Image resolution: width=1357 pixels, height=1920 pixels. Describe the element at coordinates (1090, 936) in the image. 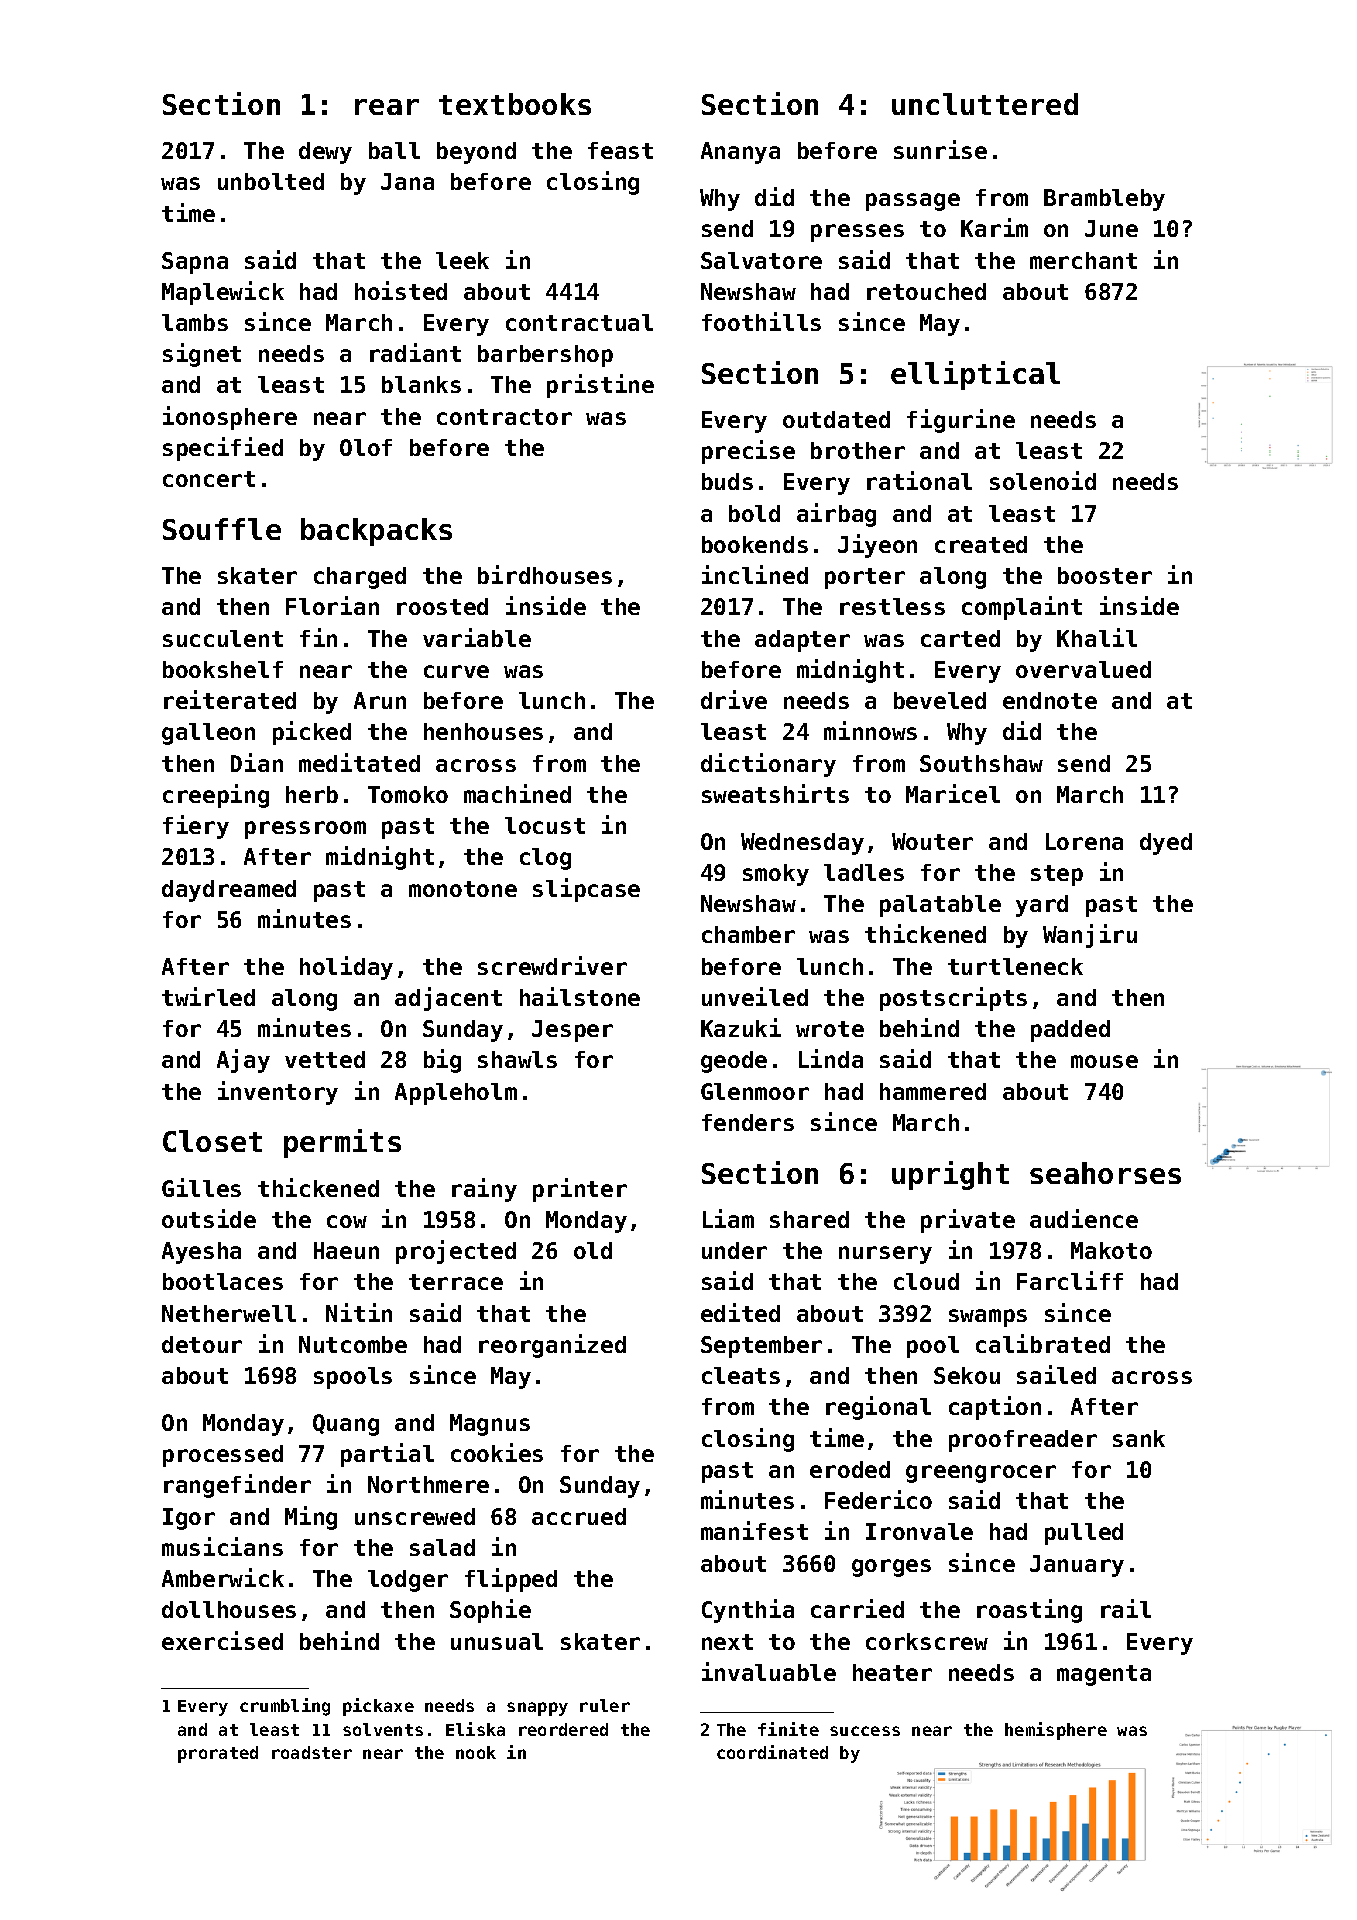

I see `Wanjiru` at that location.
